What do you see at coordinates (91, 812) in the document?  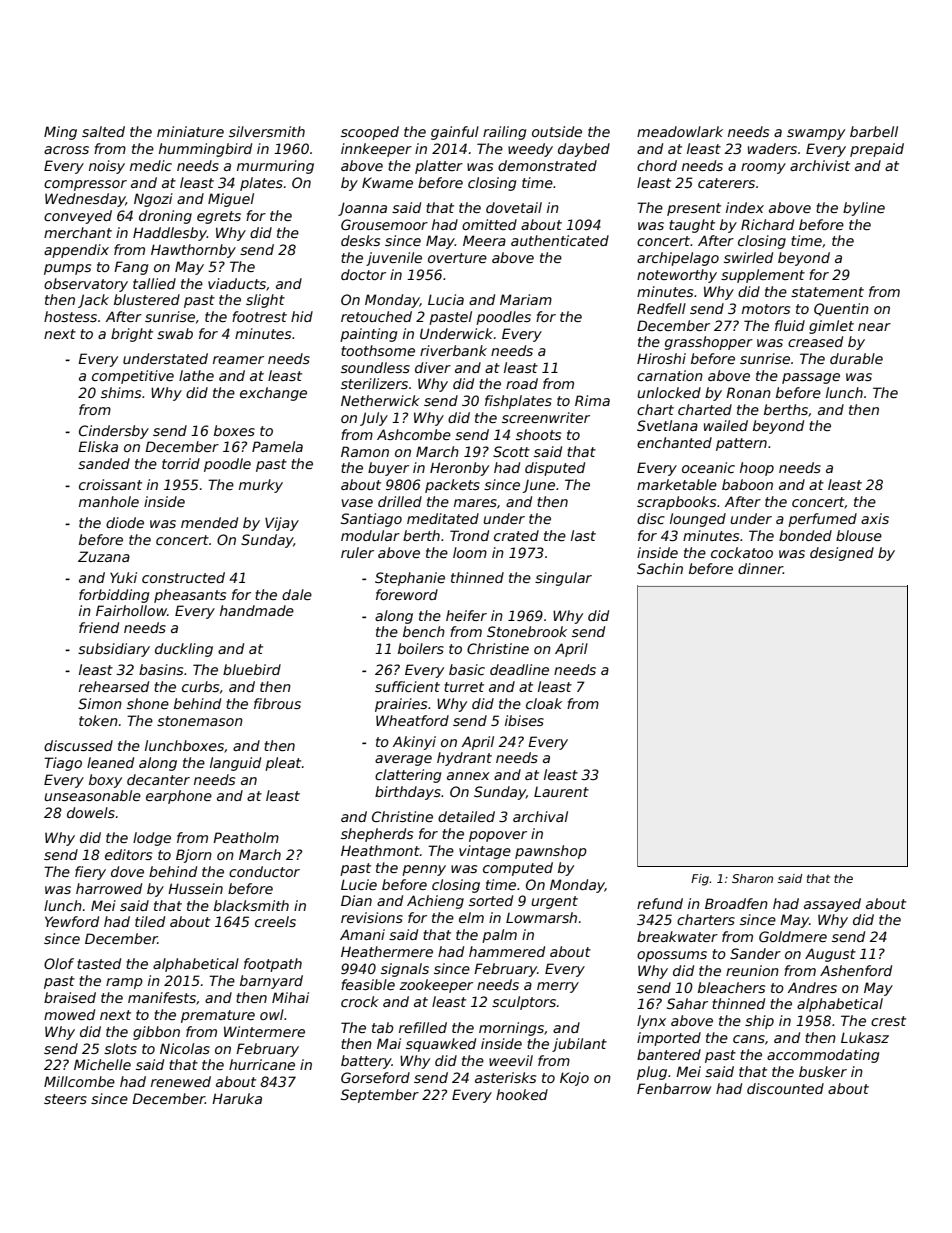 I see `dowels` at bounding box center [91, 812].
